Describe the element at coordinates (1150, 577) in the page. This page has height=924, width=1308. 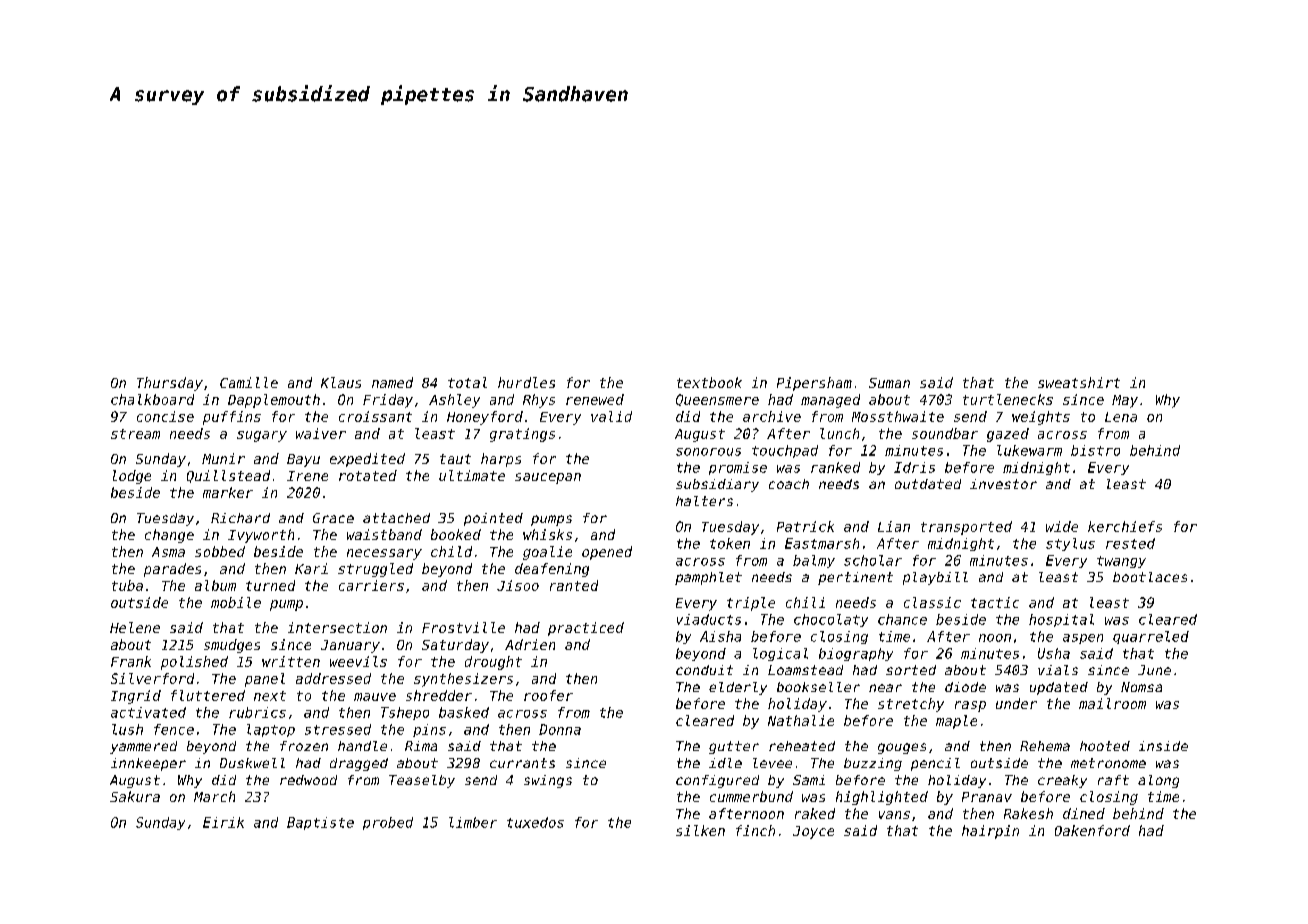
I see `bootlaces` at that location.
